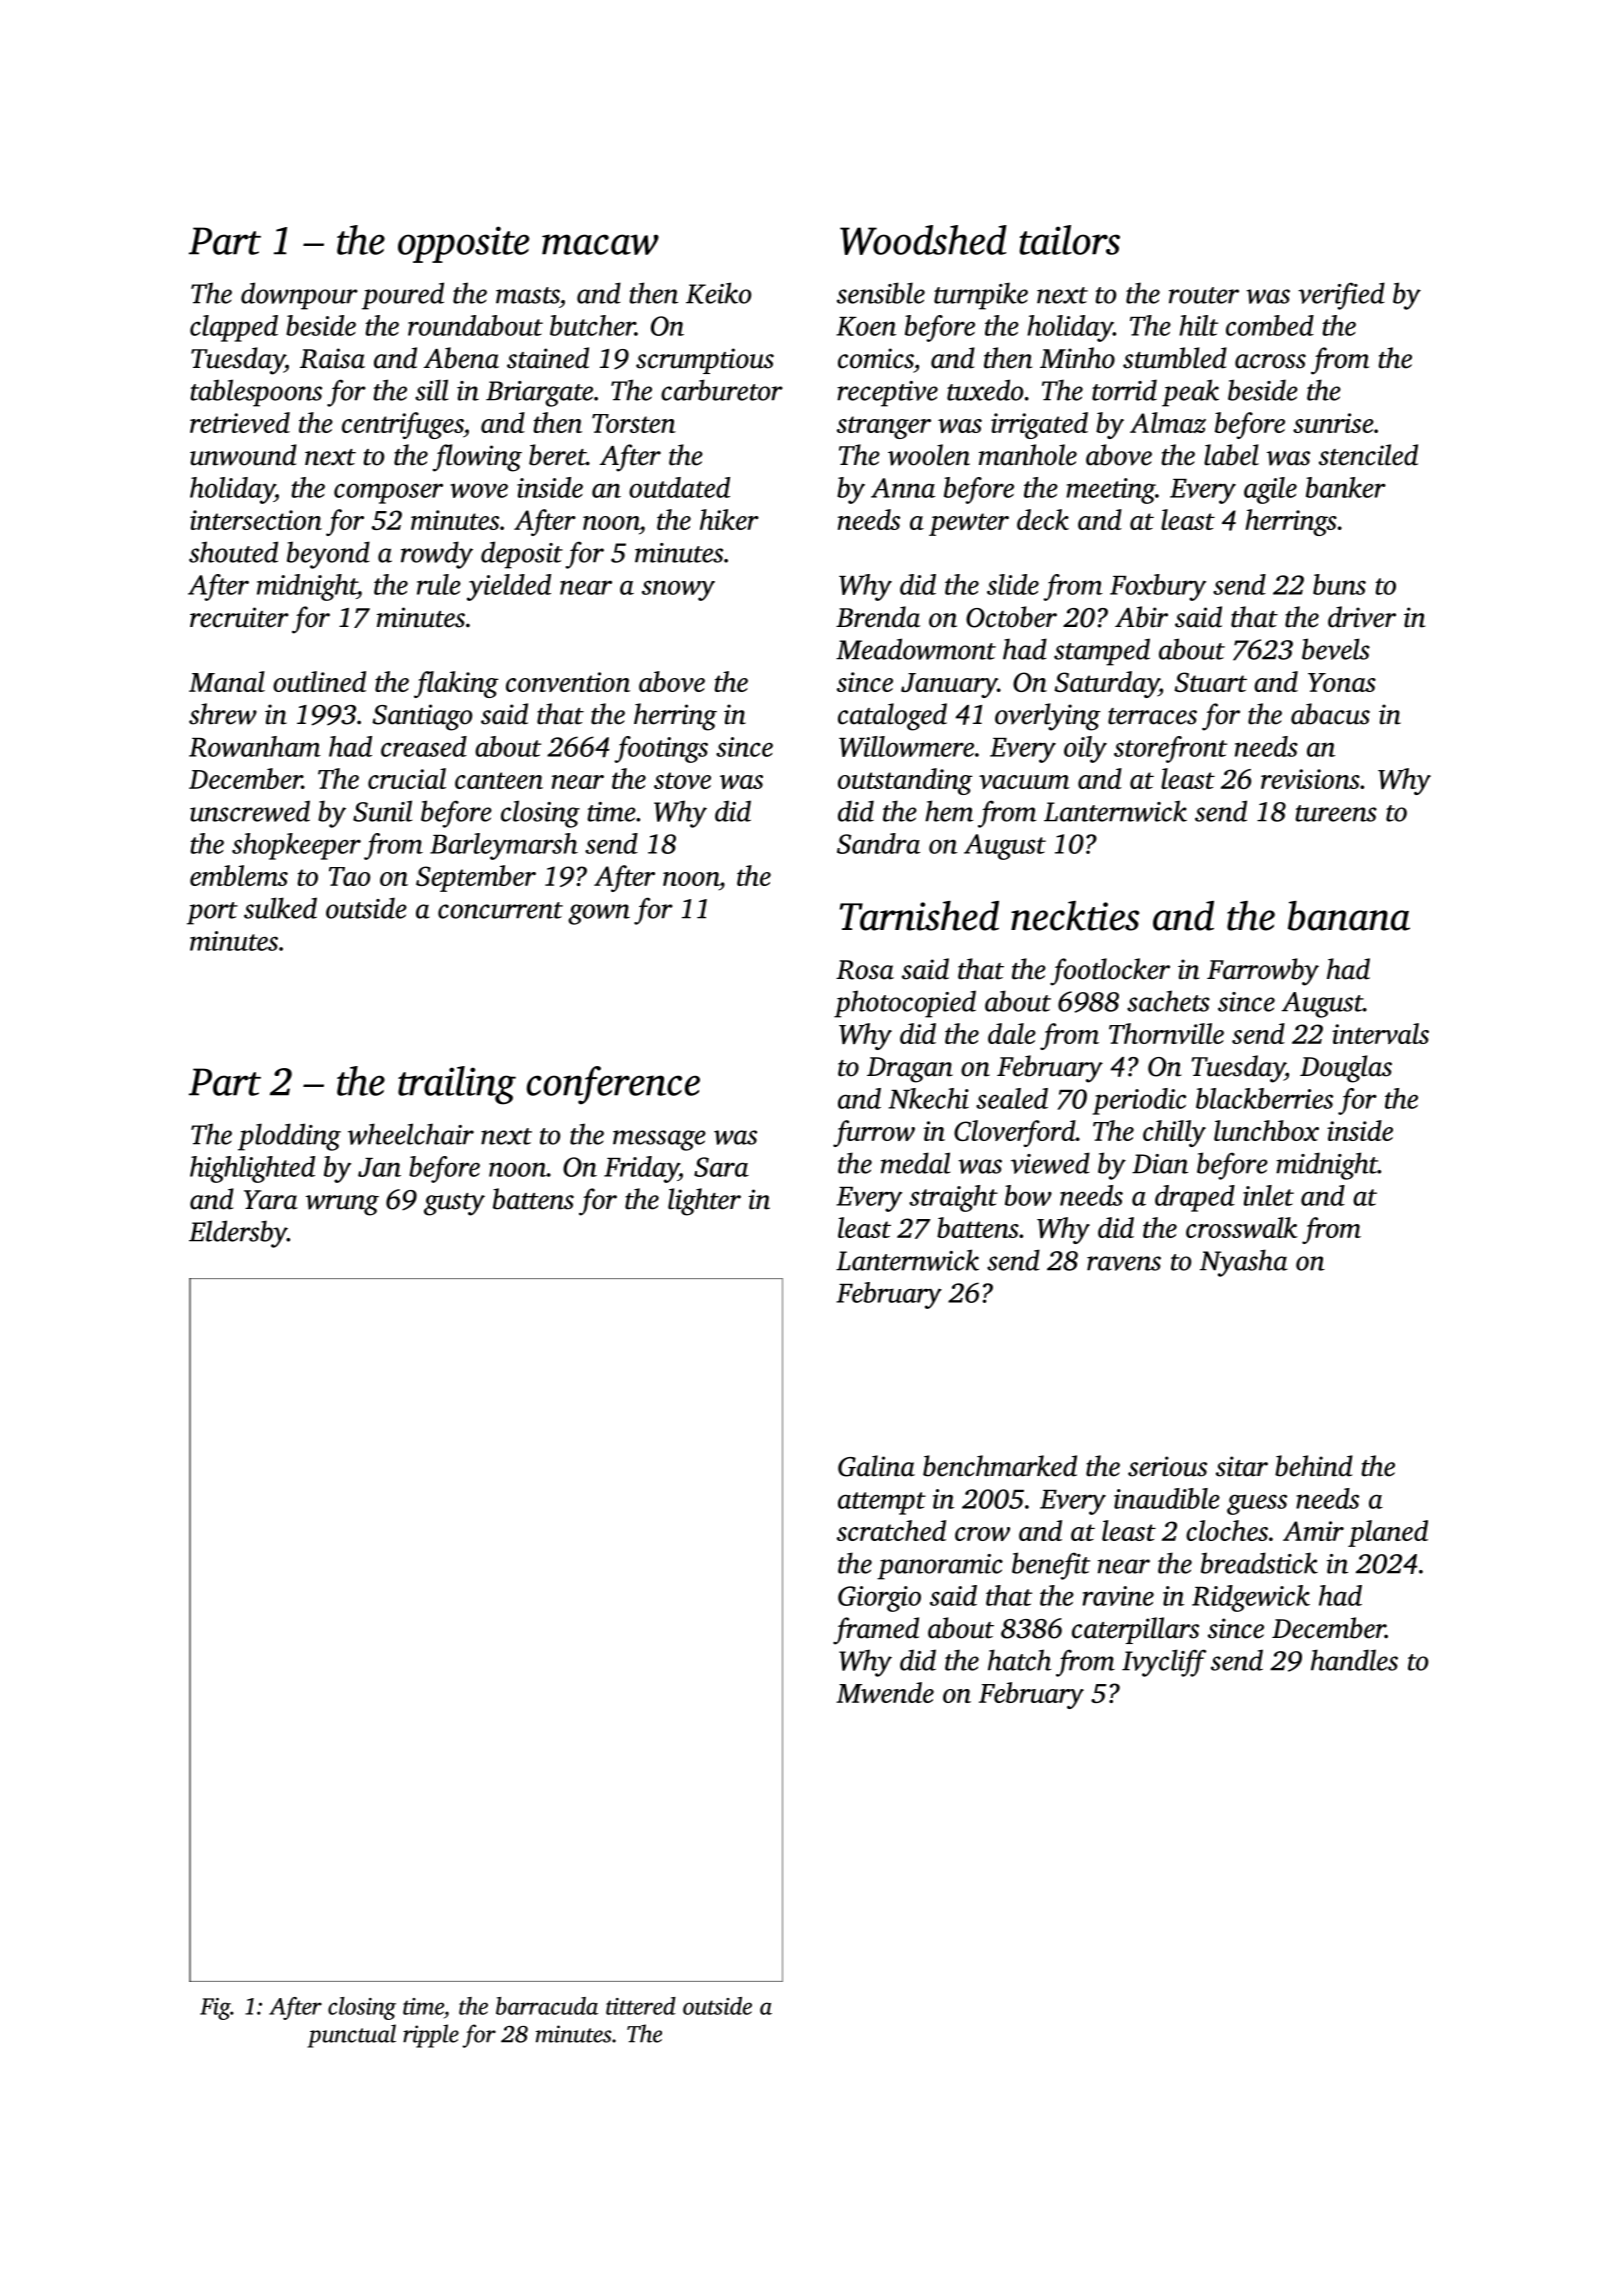 This screenshot has height=2292, width=1620. Describe the element at coordinates (923, 240) in the screenshot. I see `Woodshed` at that location.
